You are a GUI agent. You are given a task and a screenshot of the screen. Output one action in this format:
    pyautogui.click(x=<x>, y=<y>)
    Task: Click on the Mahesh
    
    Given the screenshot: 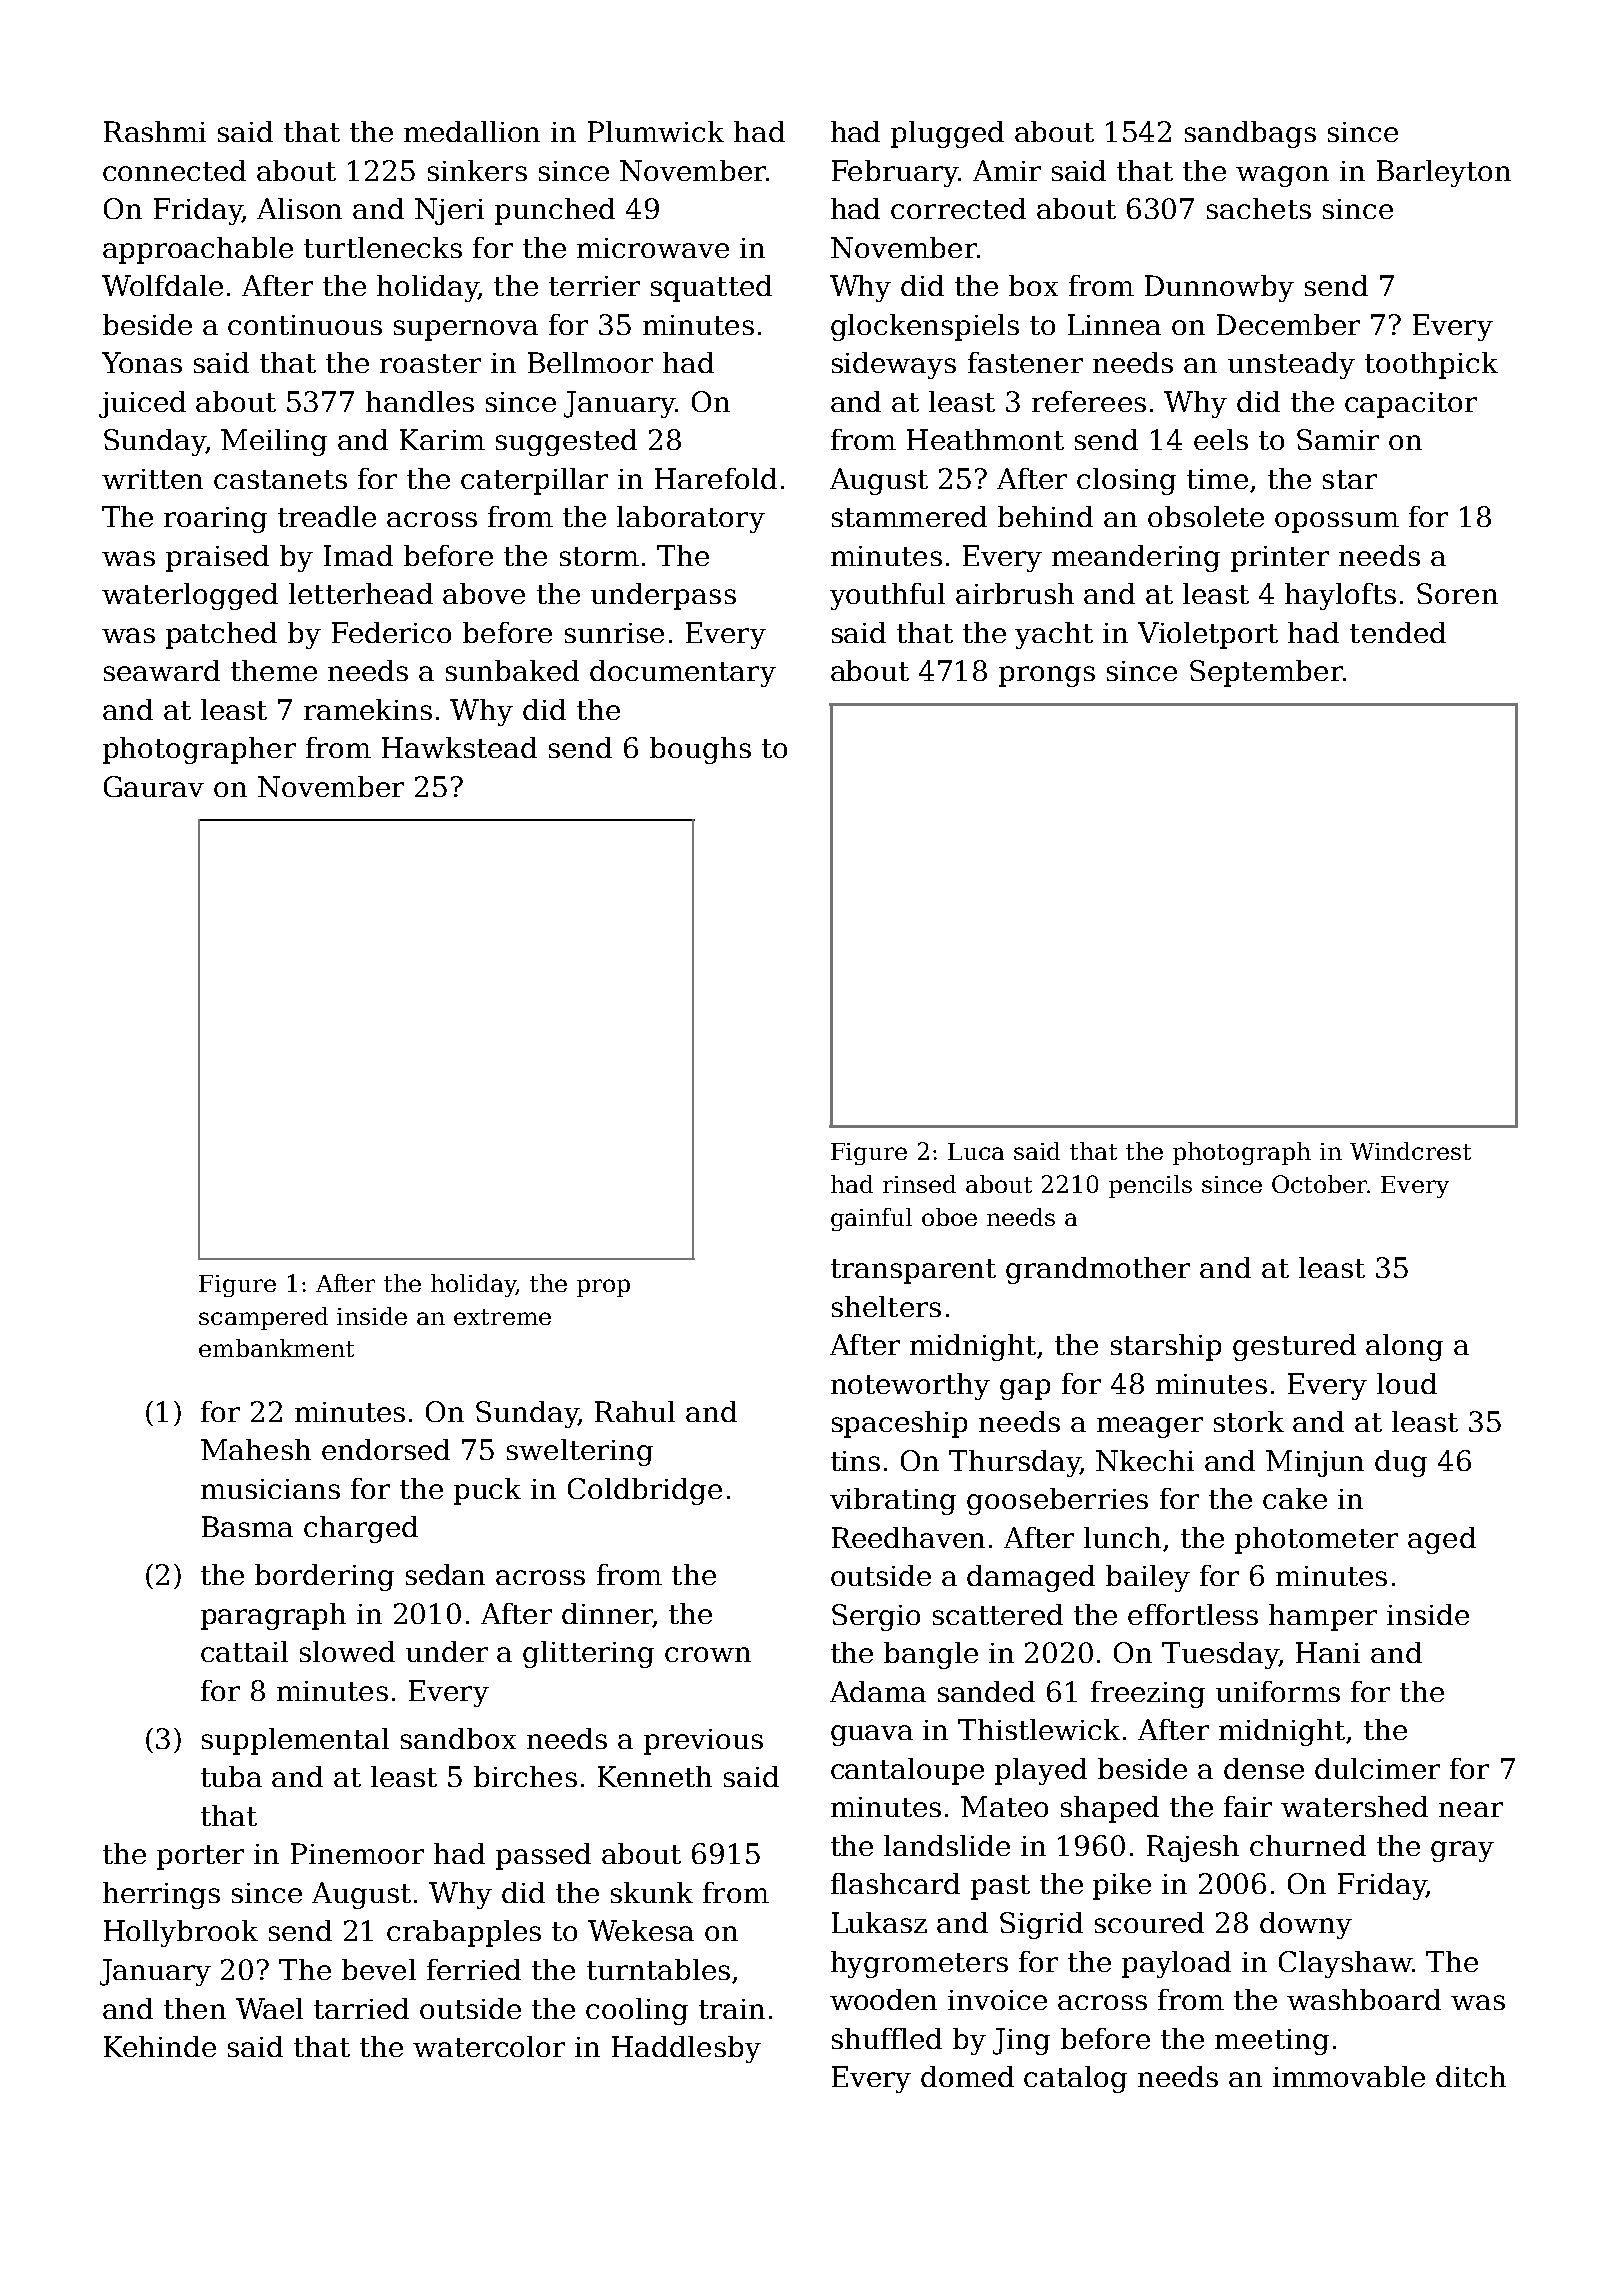 What is the action you would take?
    pyautogui.click(x=256, y=1449)
